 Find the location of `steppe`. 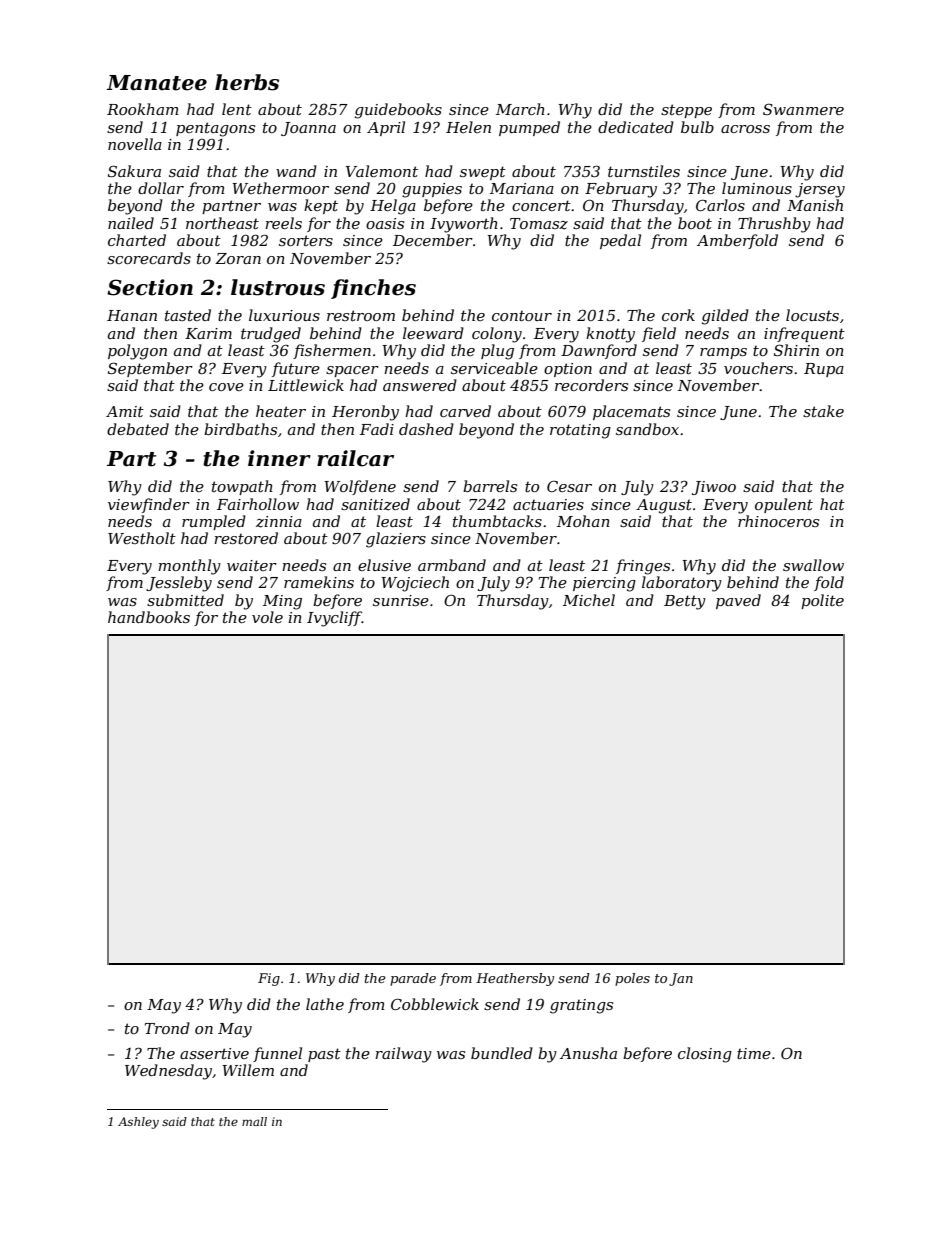

steppe is located at coordinates (686, 111).
